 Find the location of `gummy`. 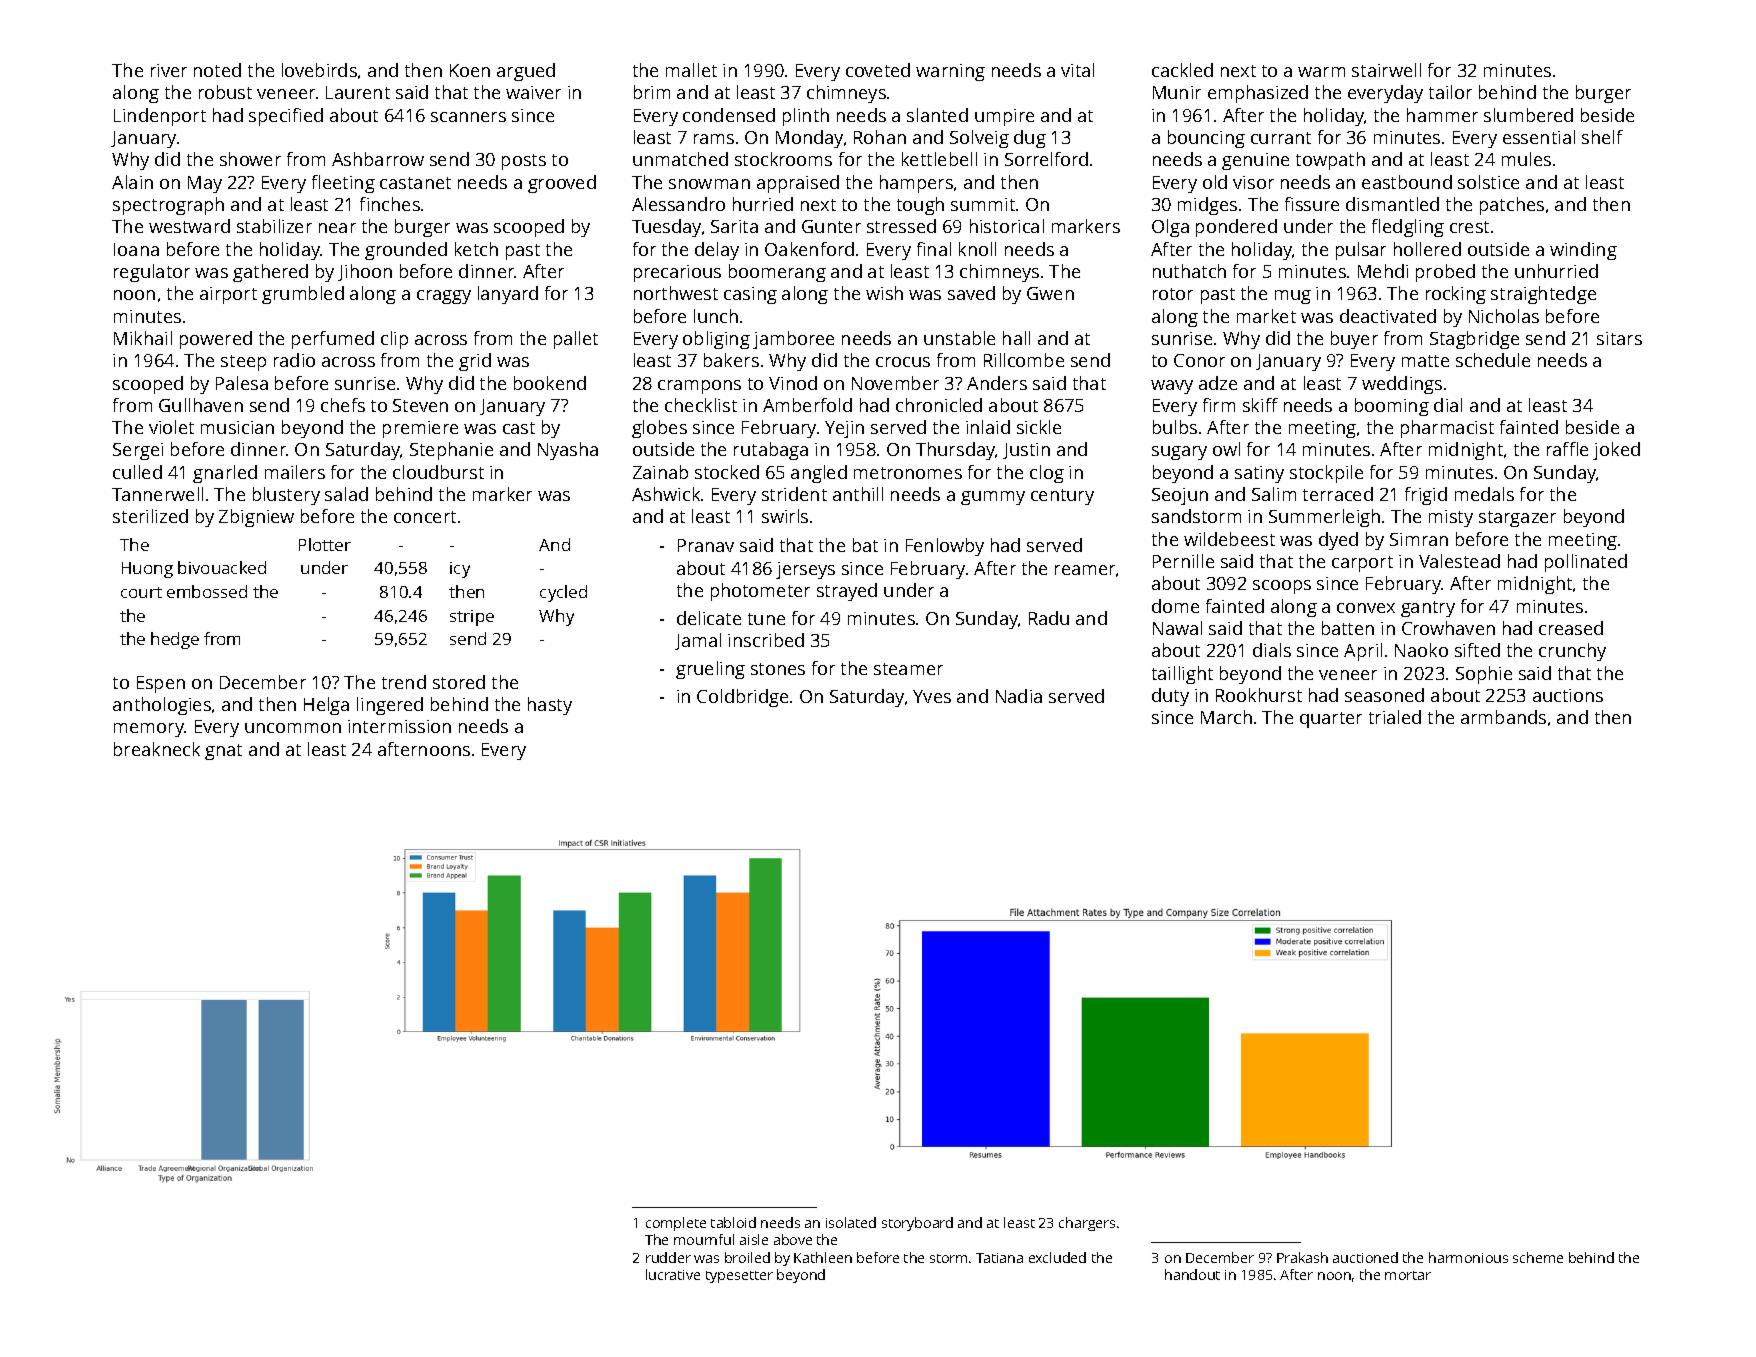

gummy is located at coordinates (993, 498).
